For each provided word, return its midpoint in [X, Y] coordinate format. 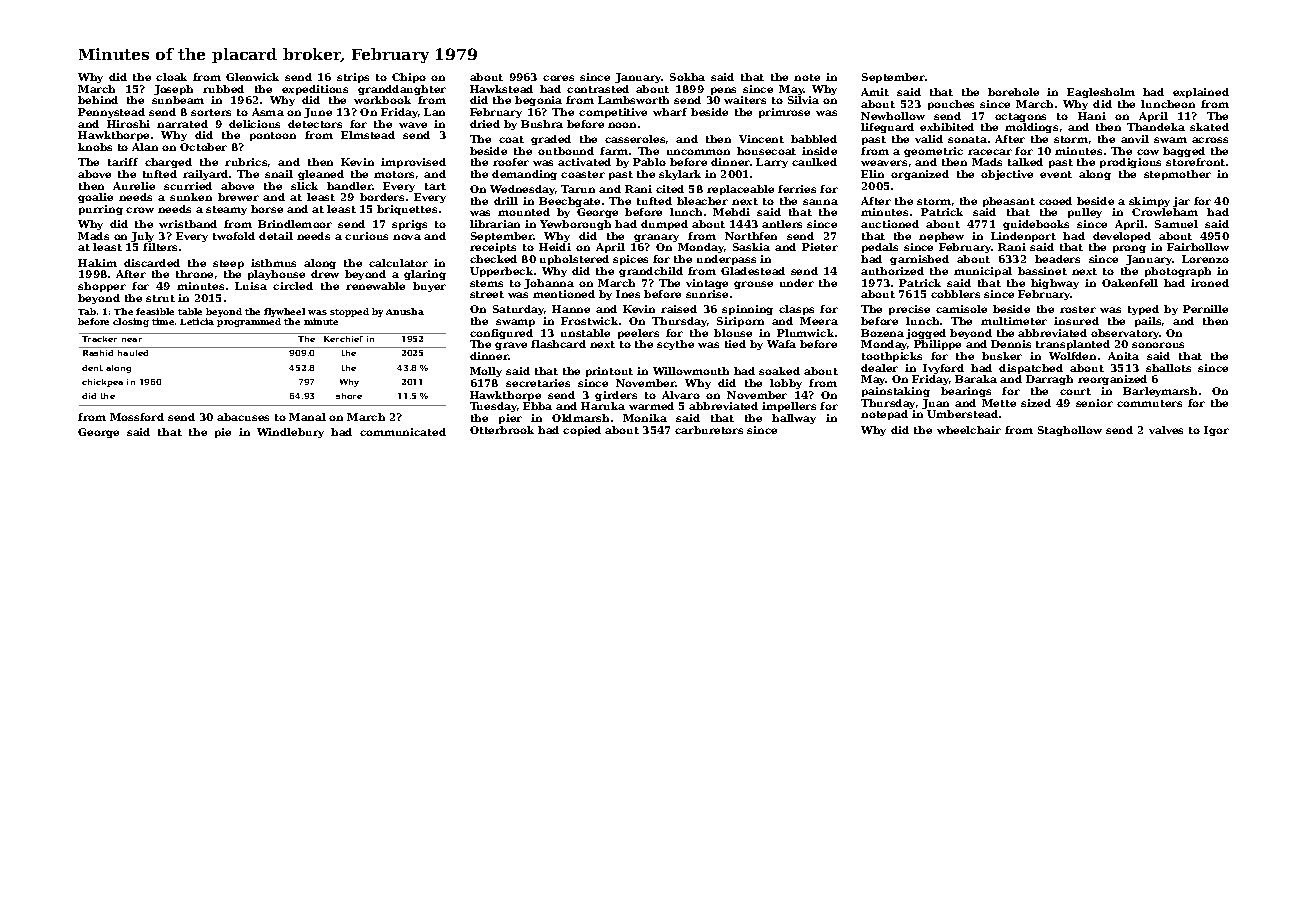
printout [609, 372]
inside [819, 151]
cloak [171, 77]
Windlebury [290, 433]
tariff [123, 162]
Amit [875, 92]
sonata [967, 139]
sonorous [1158, 345]
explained [1201, 93]
